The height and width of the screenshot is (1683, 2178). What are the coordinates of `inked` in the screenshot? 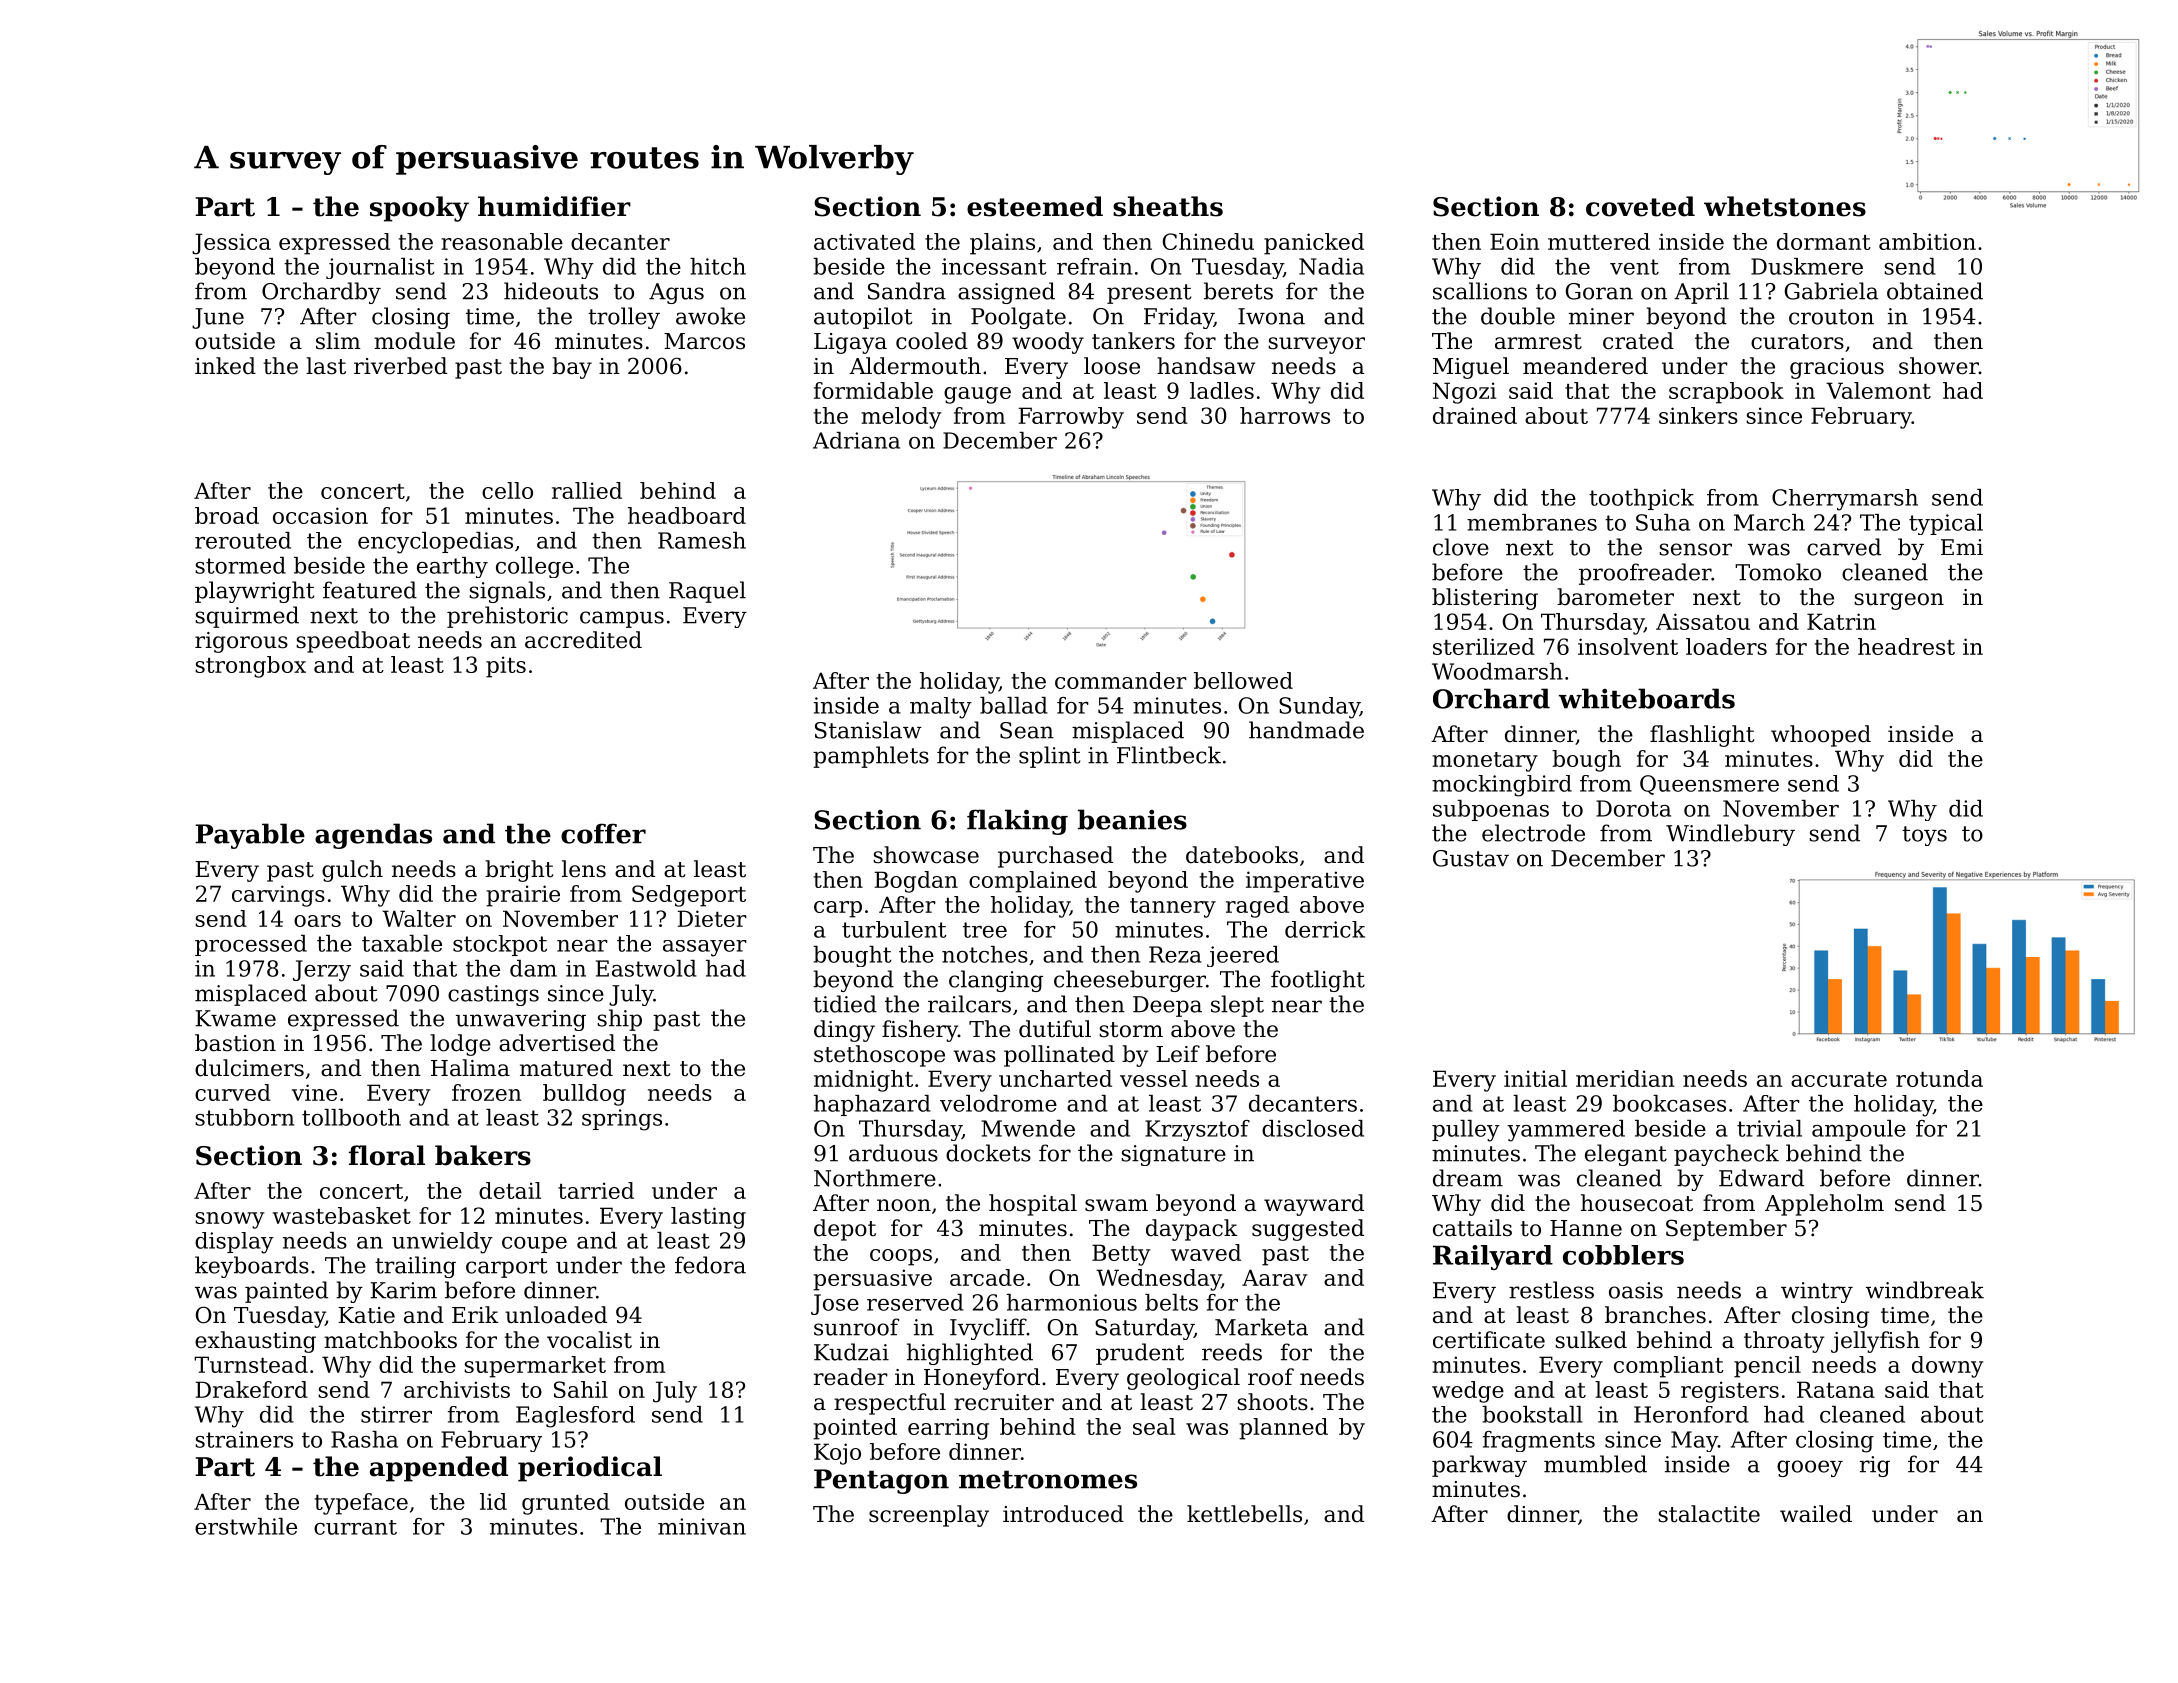 It's located at (225, 366).
